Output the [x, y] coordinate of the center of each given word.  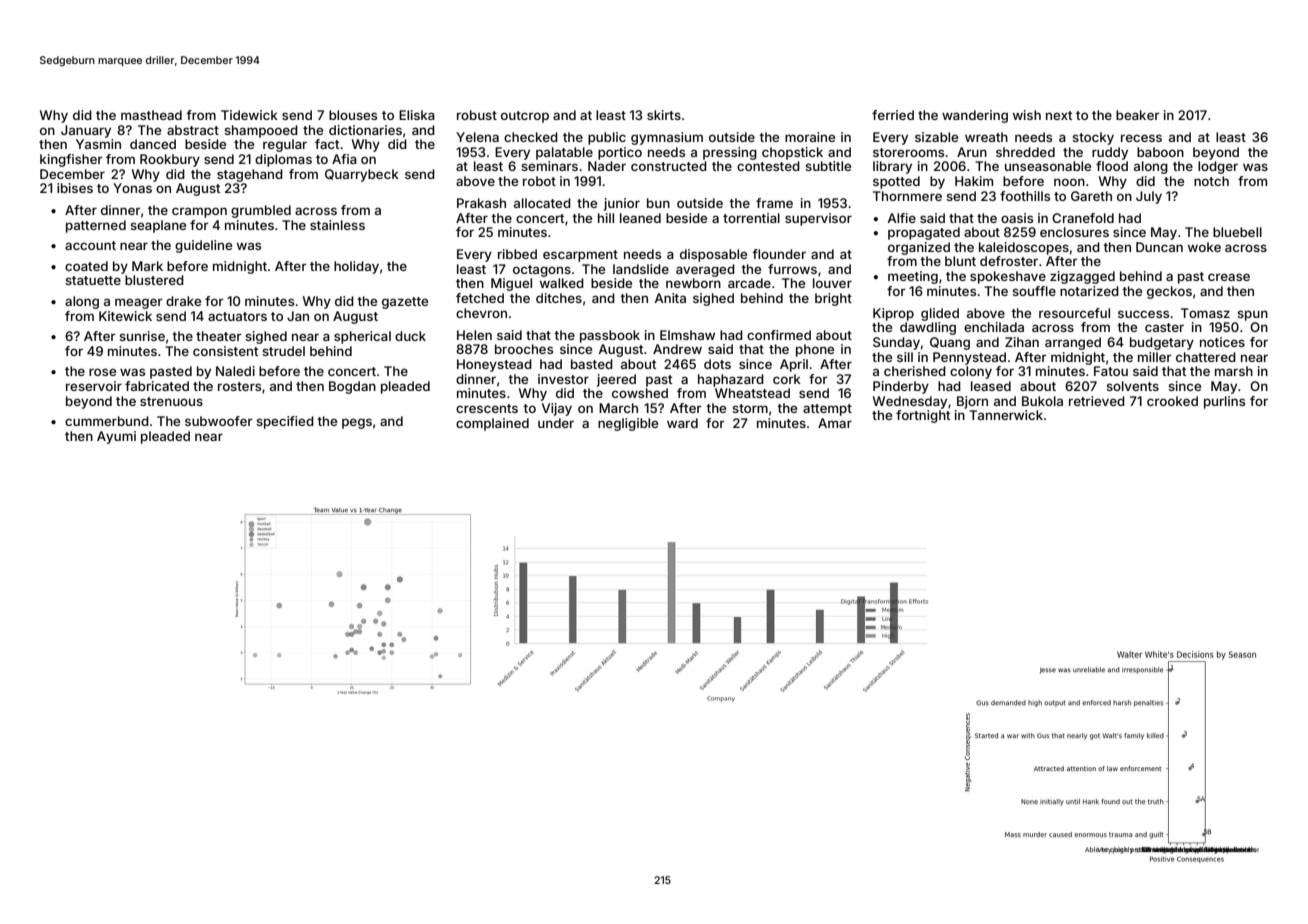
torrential [751, 218]
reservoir [94, 386]
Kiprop [893, 314]
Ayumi [116, 437]
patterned [96, 226]
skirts [664, 115]
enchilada [994, 327]
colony [971, 372]
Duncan [1159, 247]
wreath [986, 137]
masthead [151, 115]
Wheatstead [752, 393]
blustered [154, 280]
